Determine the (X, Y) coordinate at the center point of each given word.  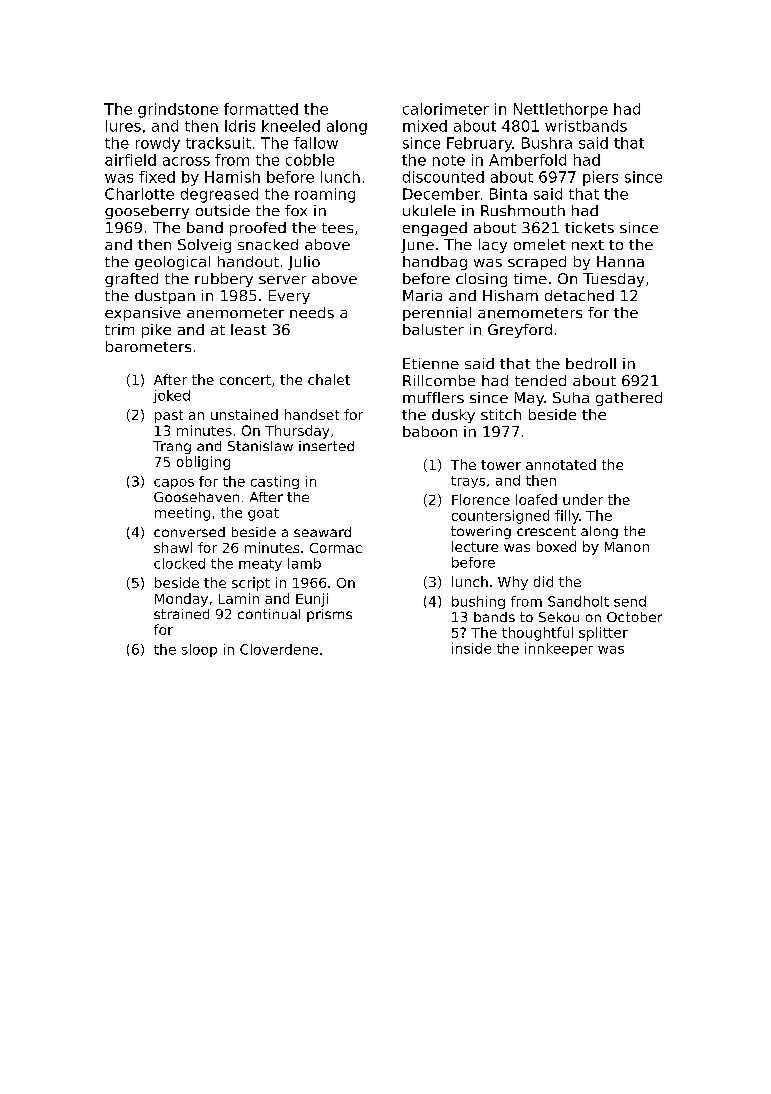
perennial (437, 314)
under (583, 499)
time (530, 278)
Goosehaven (196, 497)
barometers (148, 346)
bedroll (591, 363)
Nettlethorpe (561, 110)
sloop (199, 650)
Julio (304, 263)
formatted (261, 109)
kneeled (291, 126)
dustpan (165, 297)
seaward (322, 532)
